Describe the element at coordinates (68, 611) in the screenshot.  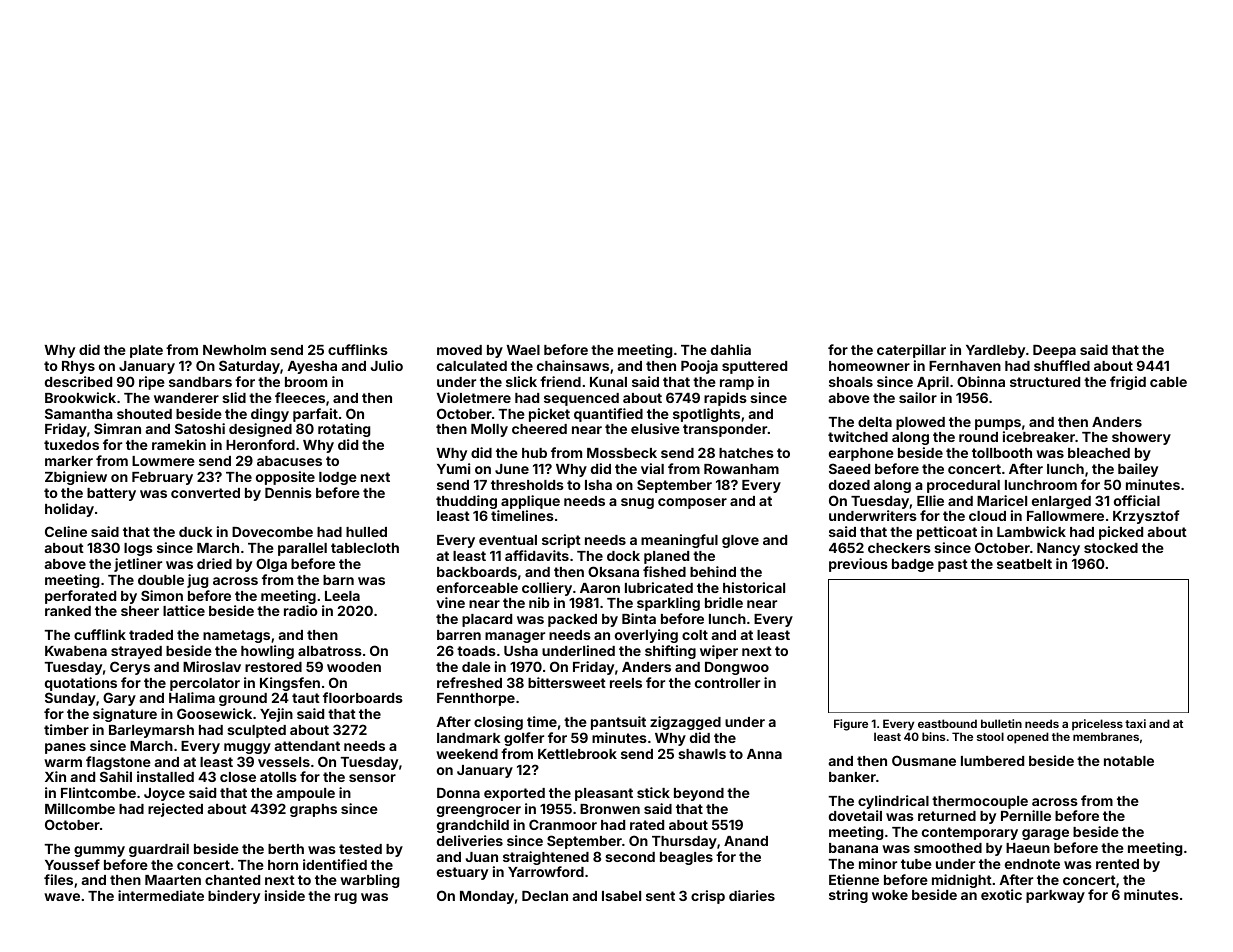
I see `ranked` at that location.
